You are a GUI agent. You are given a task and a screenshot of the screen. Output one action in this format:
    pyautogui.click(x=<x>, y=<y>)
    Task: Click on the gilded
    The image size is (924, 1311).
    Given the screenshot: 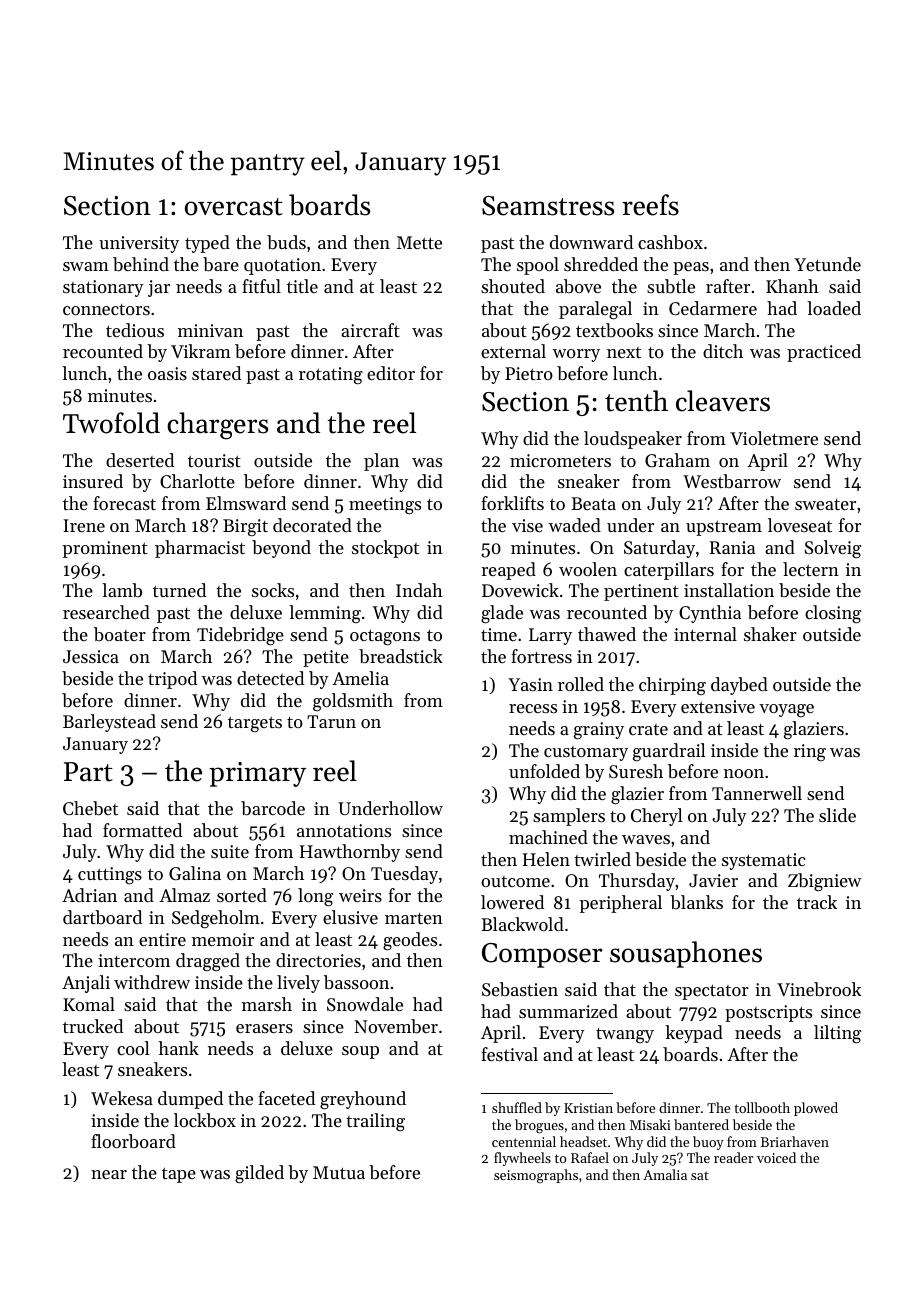 What is the action you would take?
    pyautogui.click(x=259, y=1174)
